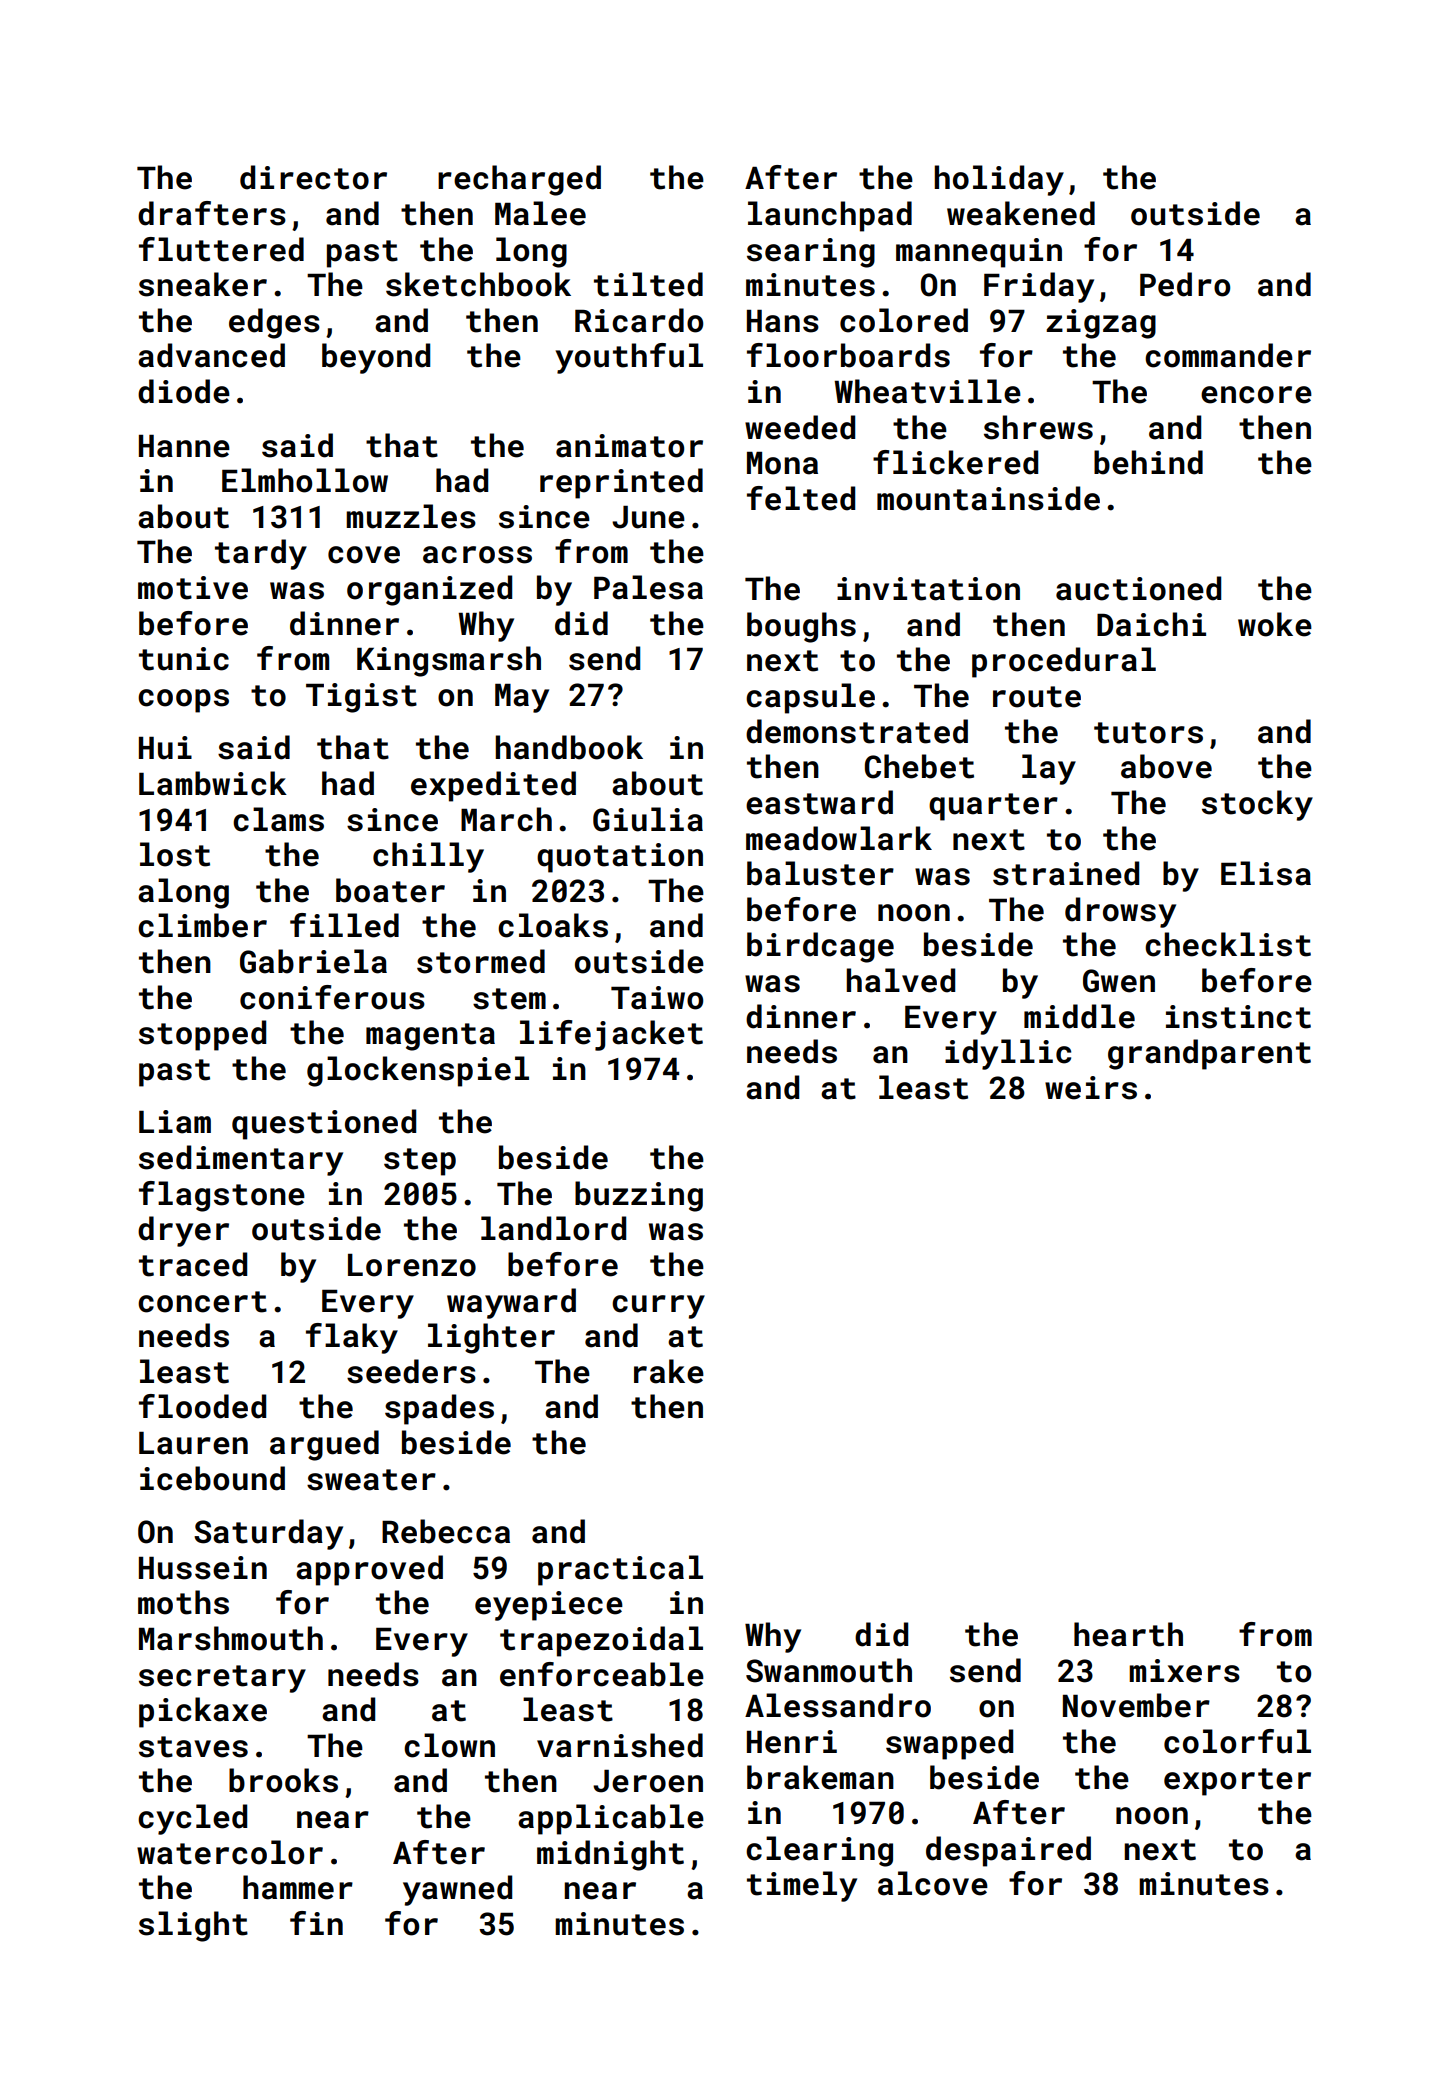 The height and width of the screenshot is (2100, 1450). Describe the element at coordinates (183, 1231) in the screenshot. I see `dryer` at that location.
